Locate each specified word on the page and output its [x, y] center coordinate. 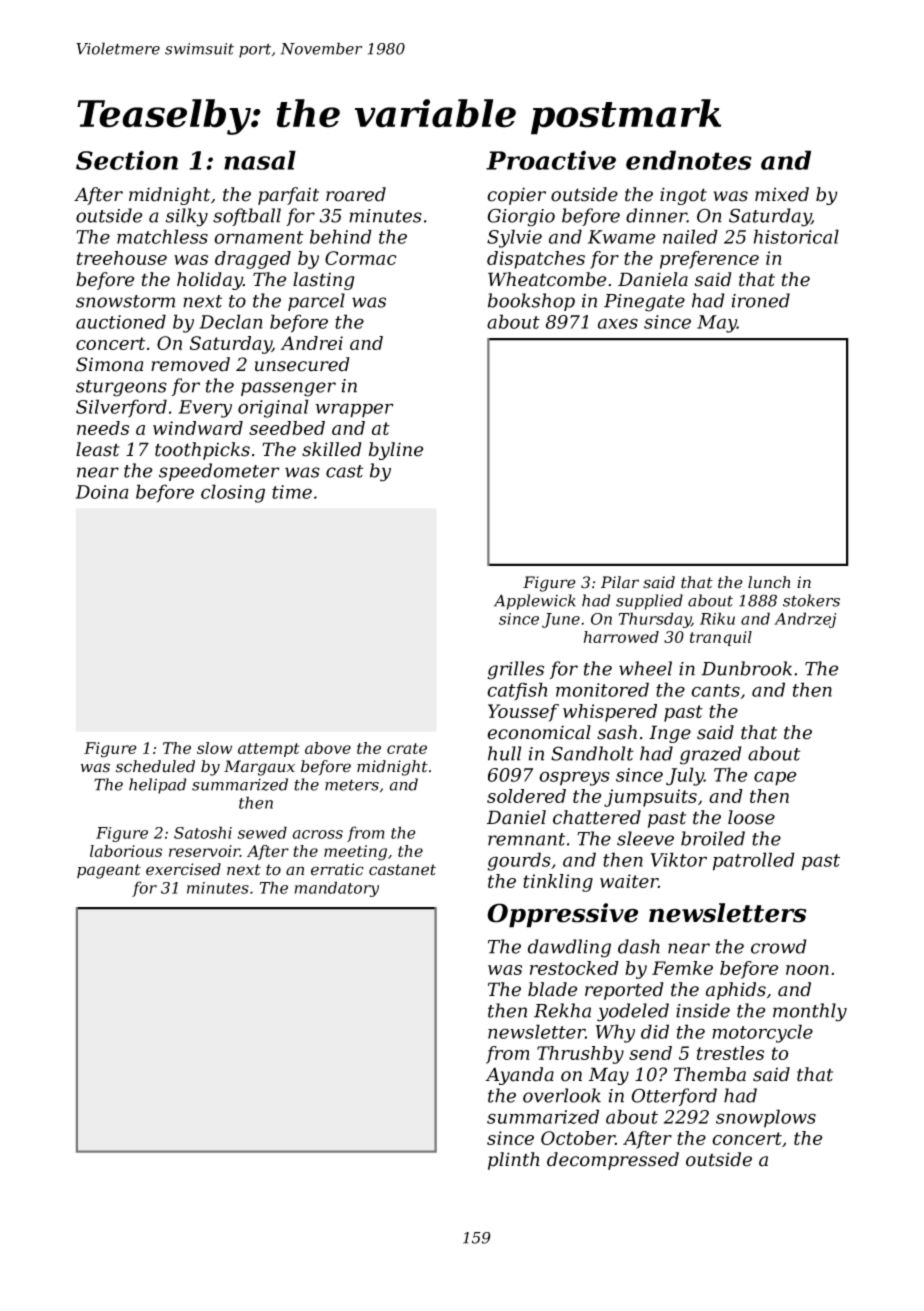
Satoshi [203, 832]
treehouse [122, 258]
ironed [761, 300]
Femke [682, 968]
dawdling [569, 948]
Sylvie [514, 238]
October [578, 1138]
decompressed [613, 1161]
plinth [514, 1161]
